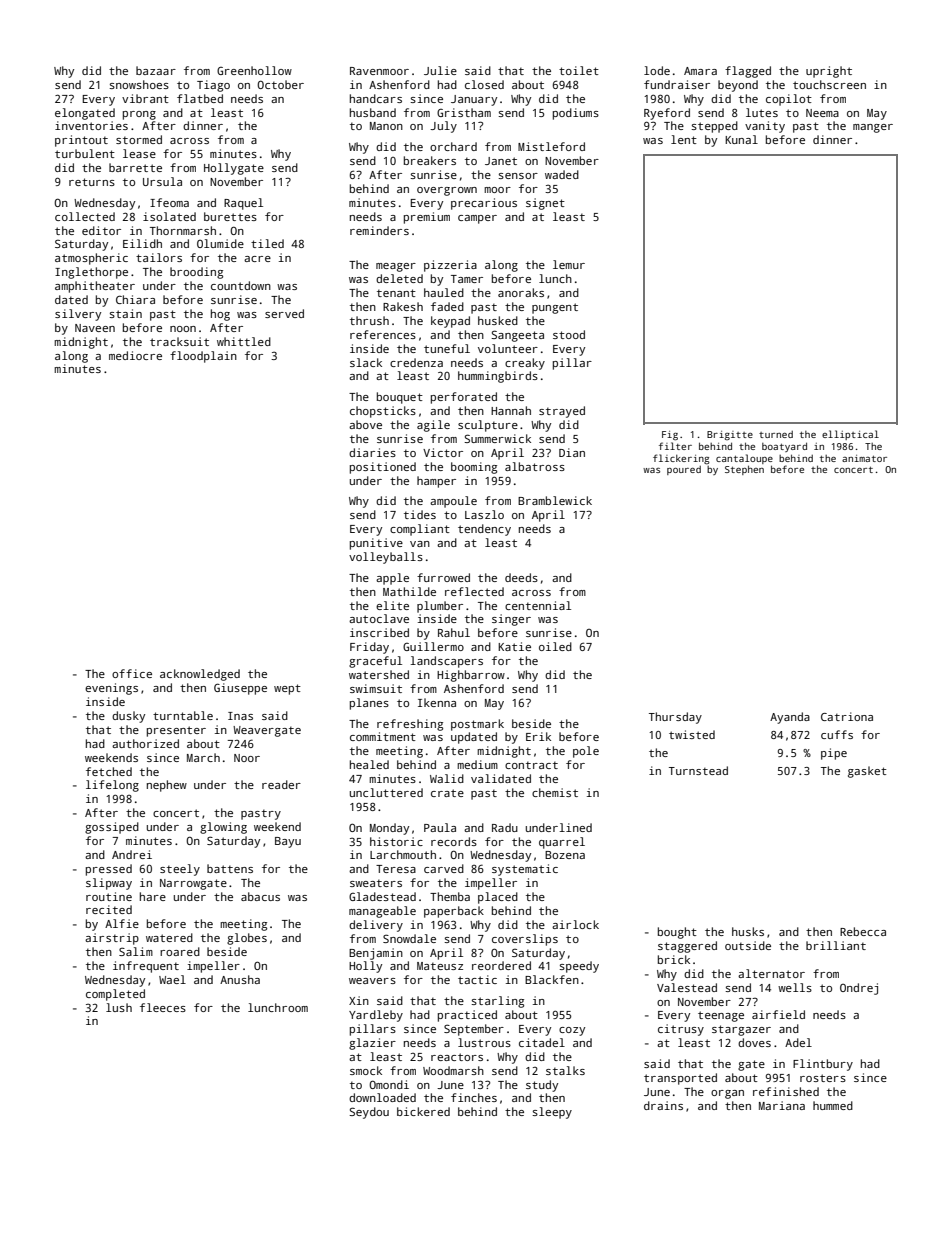  What do you see at coordinates (555, 792) in the document?
I see `chemist` at bounding box center [555, 792].
